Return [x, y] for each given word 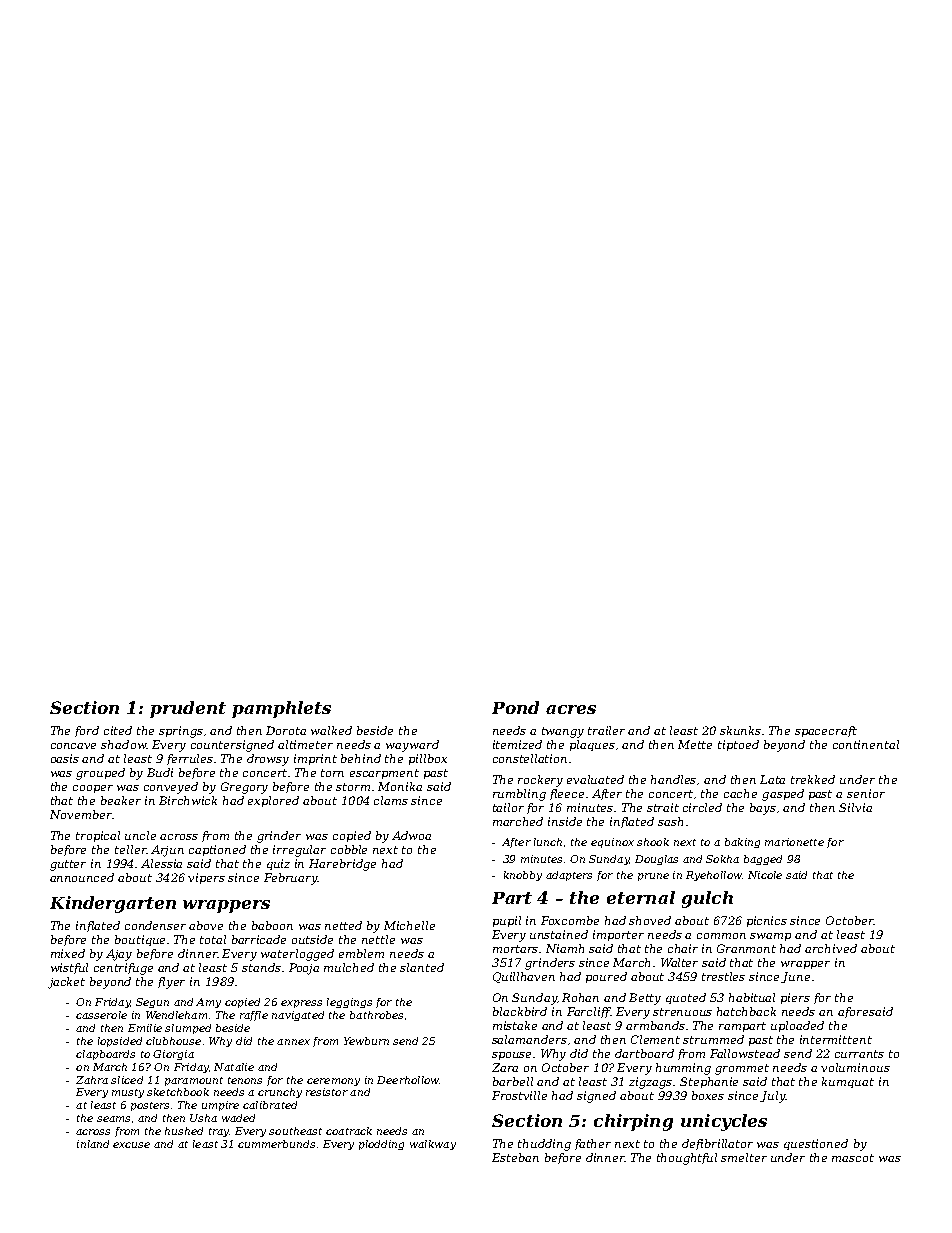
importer [618, 935]
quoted [686, 998]
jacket [66, 983]
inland [93, 1144]
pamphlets [281, 709]
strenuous [682, 1012]
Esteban [515, 1157]
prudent [188, 709]
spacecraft [826, 731]
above [206, 925]
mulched [349, 967]
